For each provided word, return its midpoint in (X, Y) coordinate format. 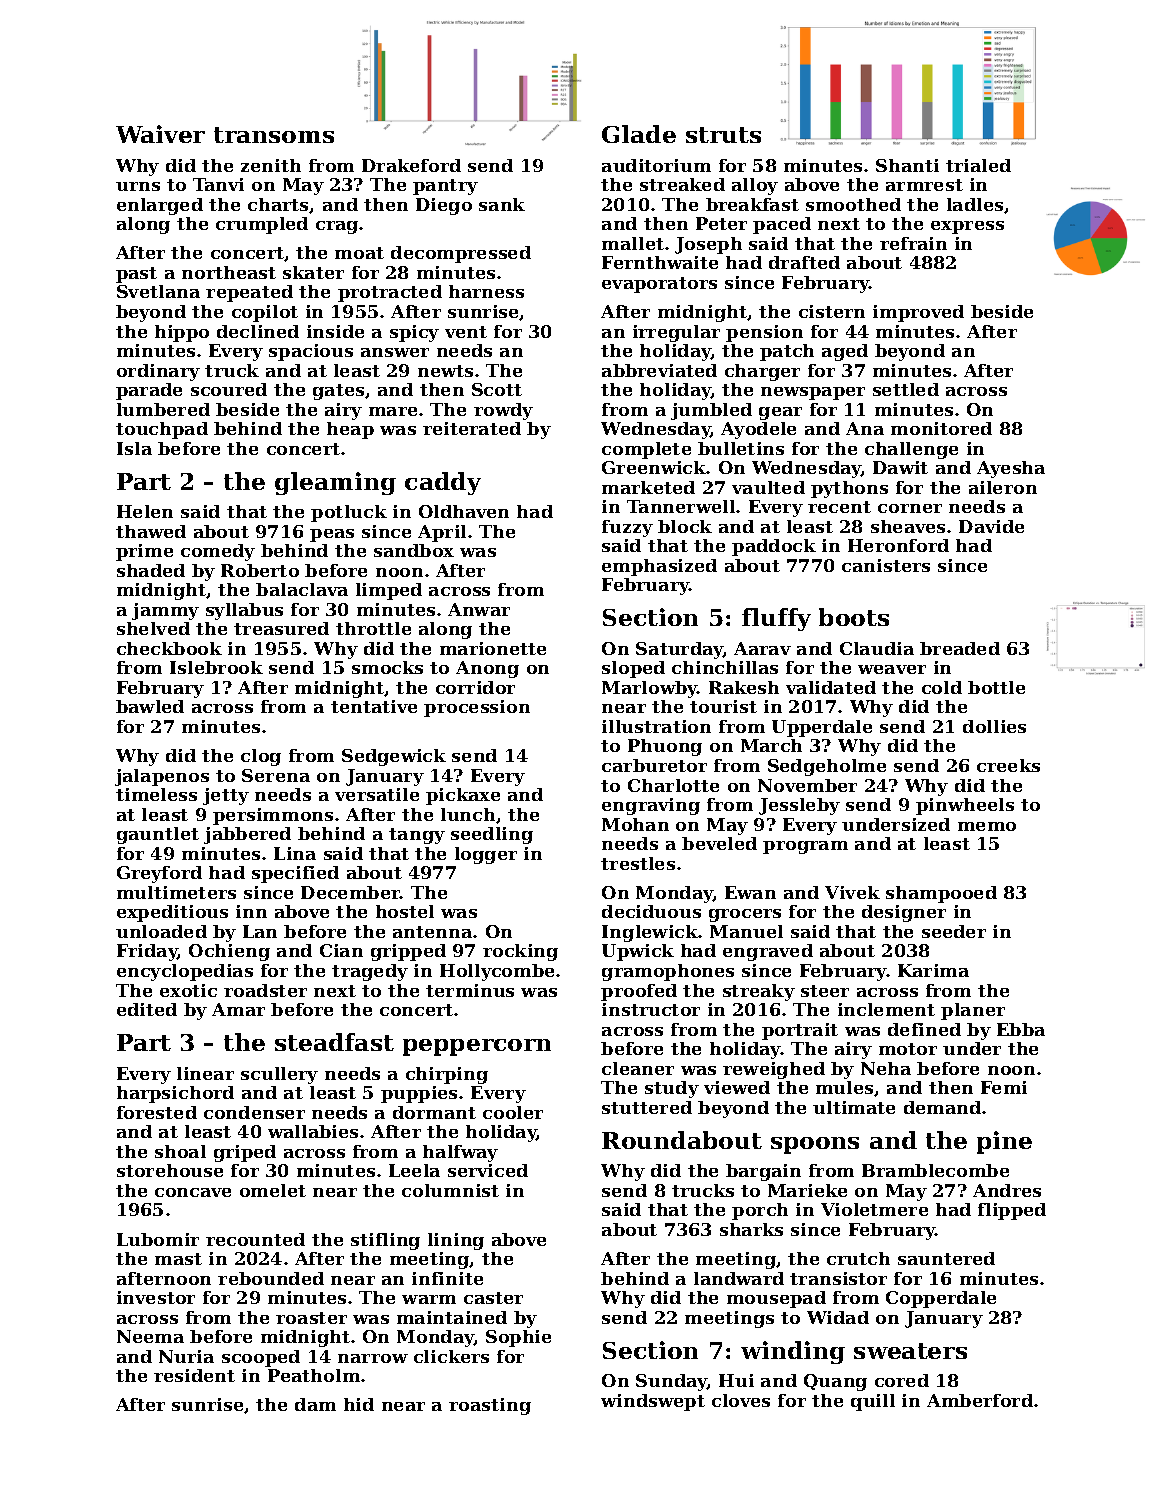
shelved (153, 628)
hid (359, 1404)
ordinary (158, 372)
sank (502, 204)
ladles (975, 204)
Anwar (479, 609)
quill (873, 1402)
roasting (490, 1406)
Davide (991, 526)
